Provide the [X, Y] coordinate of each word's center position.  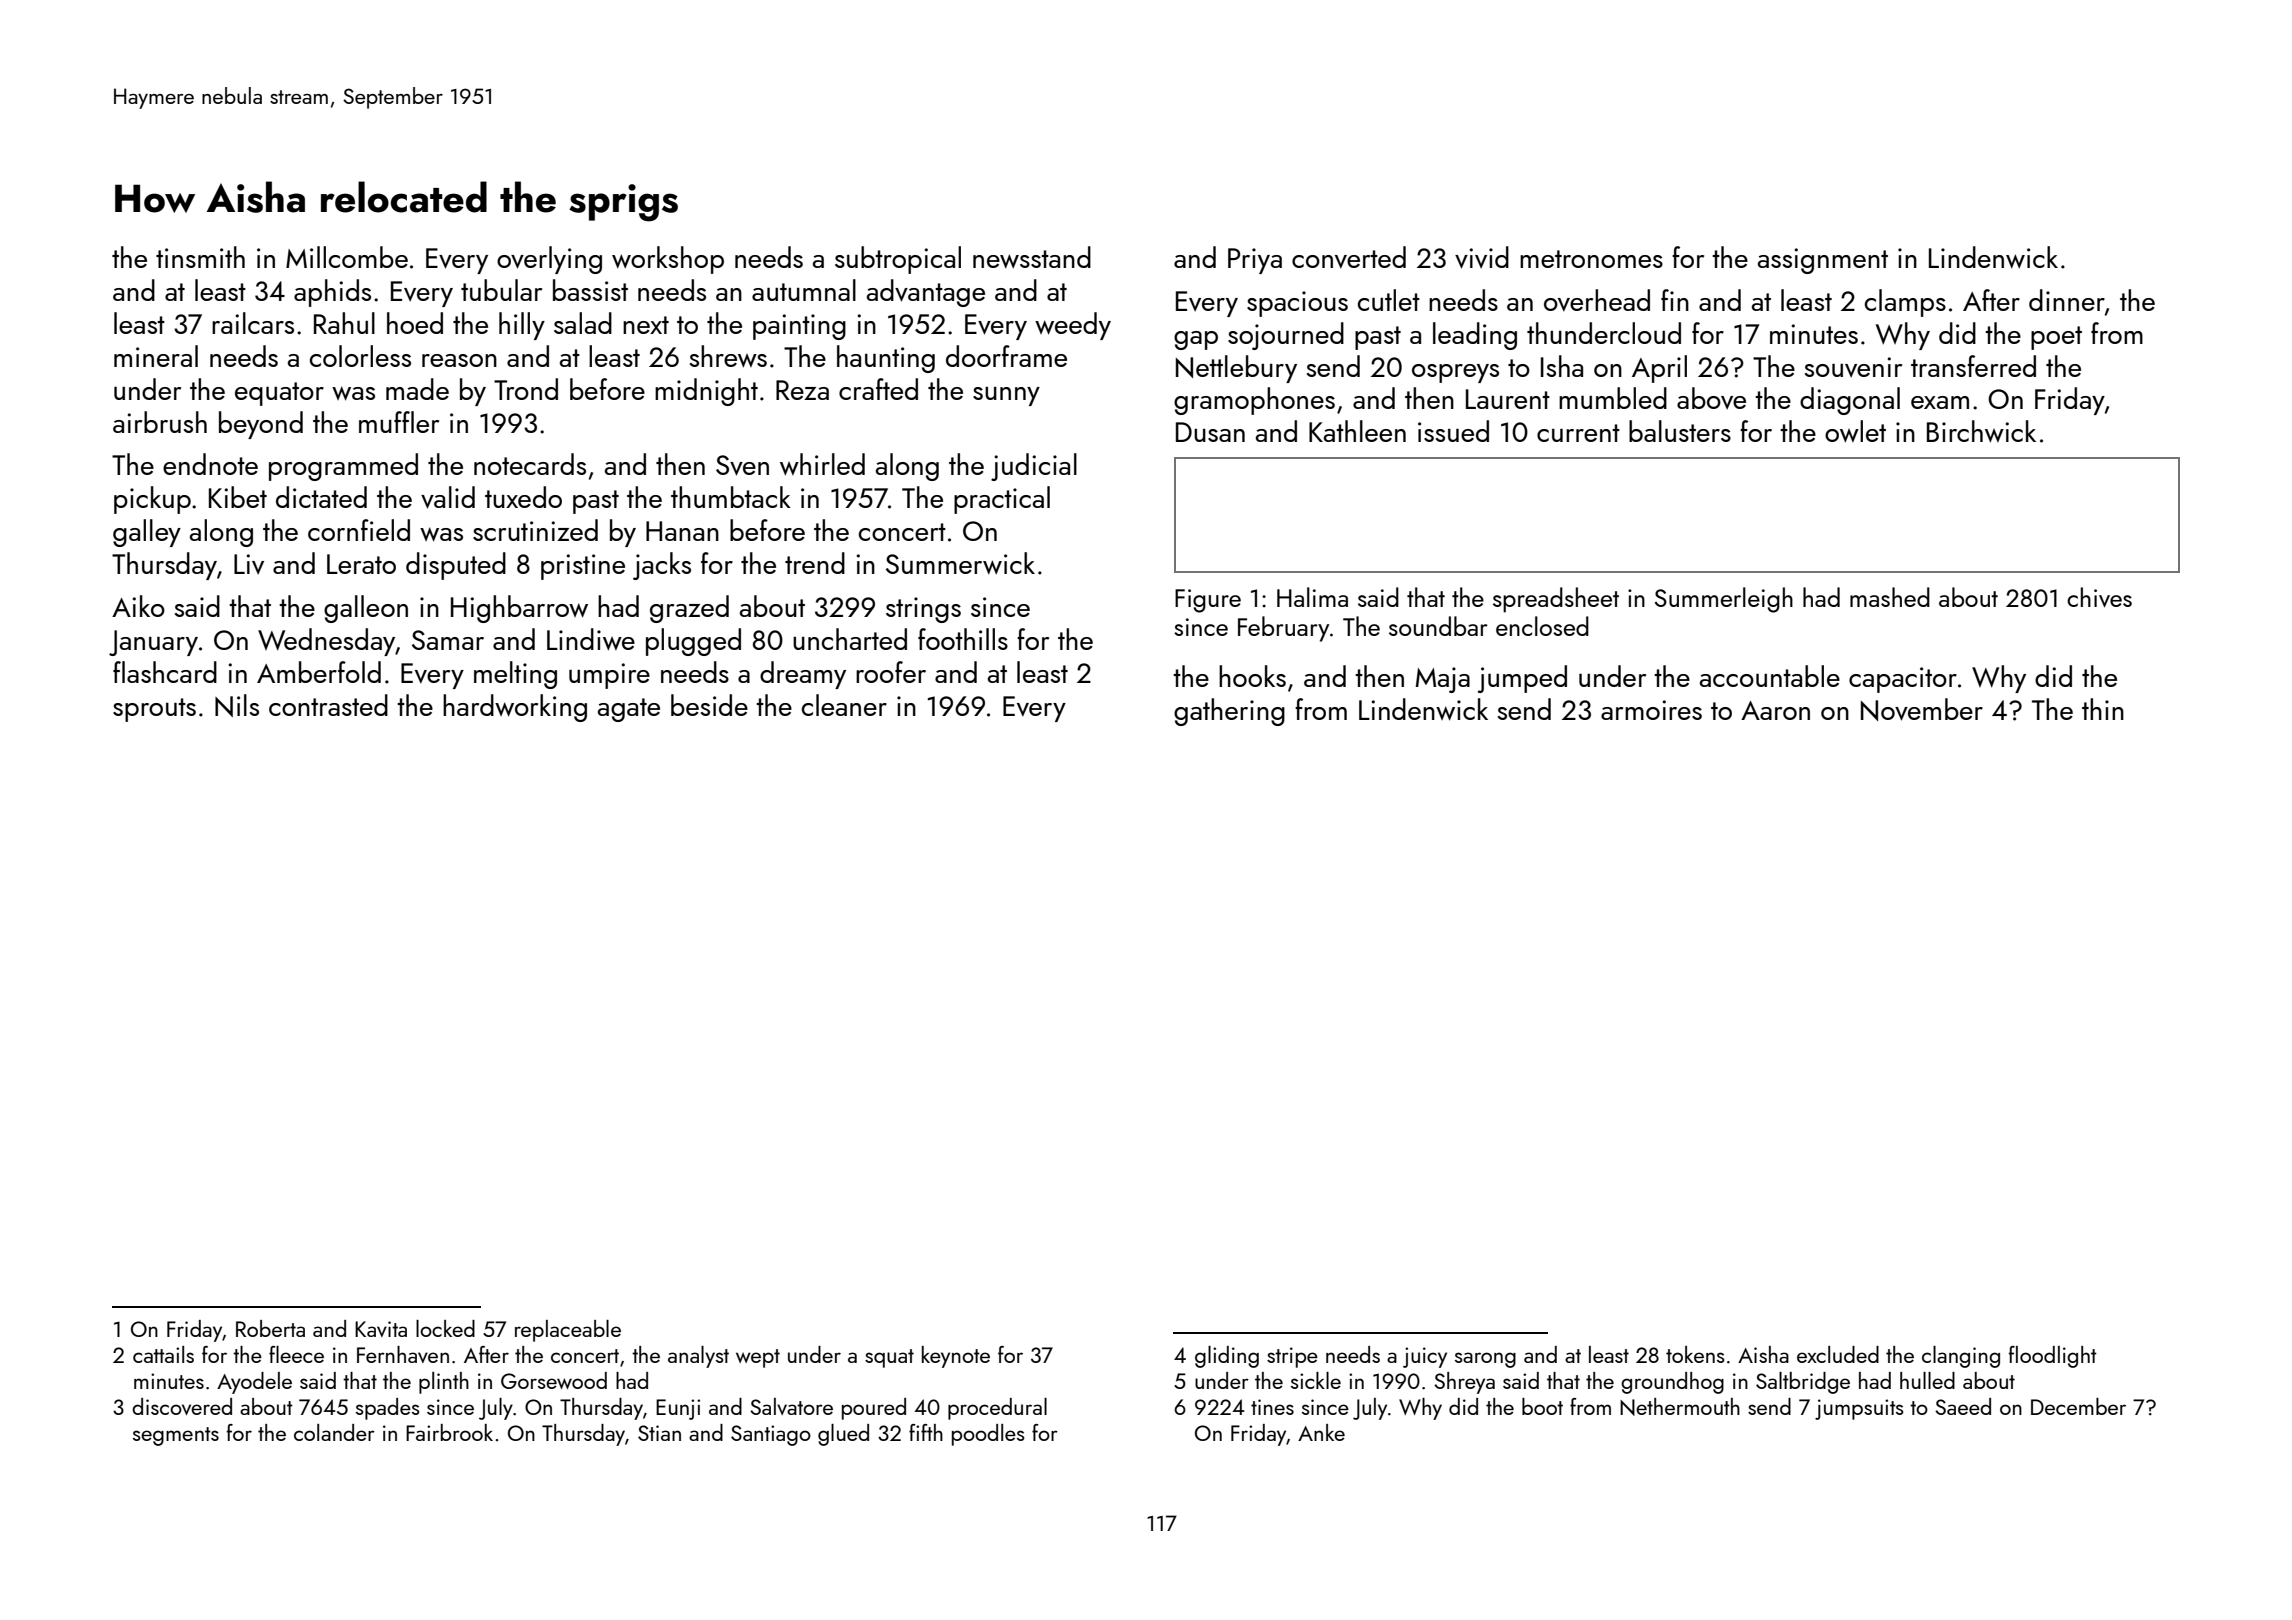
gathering [1229, 712]
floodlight [2053, 1357]
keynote [956, 1357]
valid [448, 497]
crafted [878, 389]
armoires [1651, 710]
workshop [668, 260]
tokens [1695, 1354]
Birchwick [1981, 431]
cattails [163, 1354]
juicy [1425, 1357]
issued [1453, 431]
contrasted [328, 705]
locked [445, 1328]
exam [1940, 402]
